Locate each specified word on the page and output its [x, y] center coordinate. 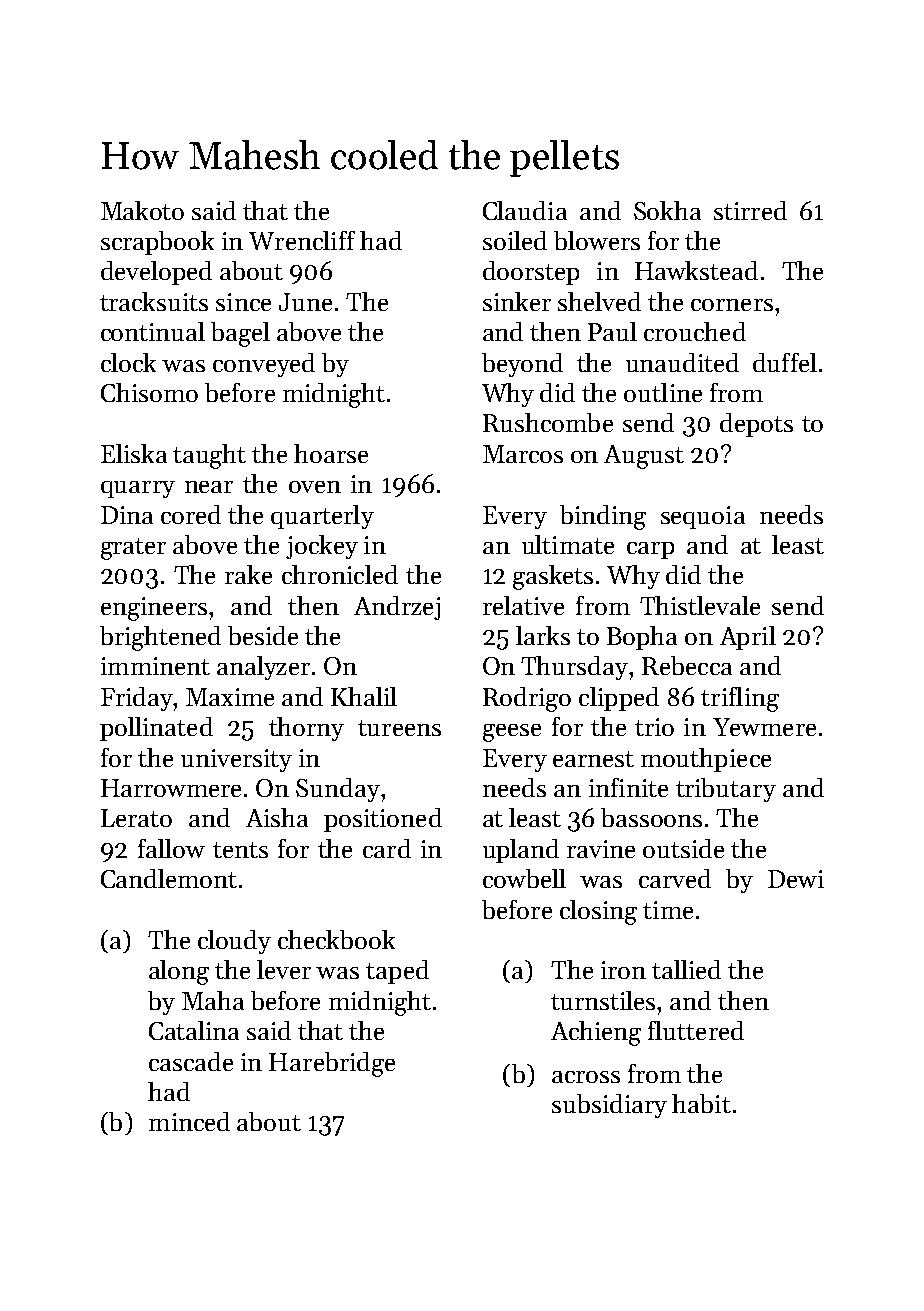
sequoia [703, 517]
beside [263, 635]
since [243, 302]
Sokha [667, 210]
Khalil [364, 696]
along [179, 972]
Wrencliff [302, 240]
